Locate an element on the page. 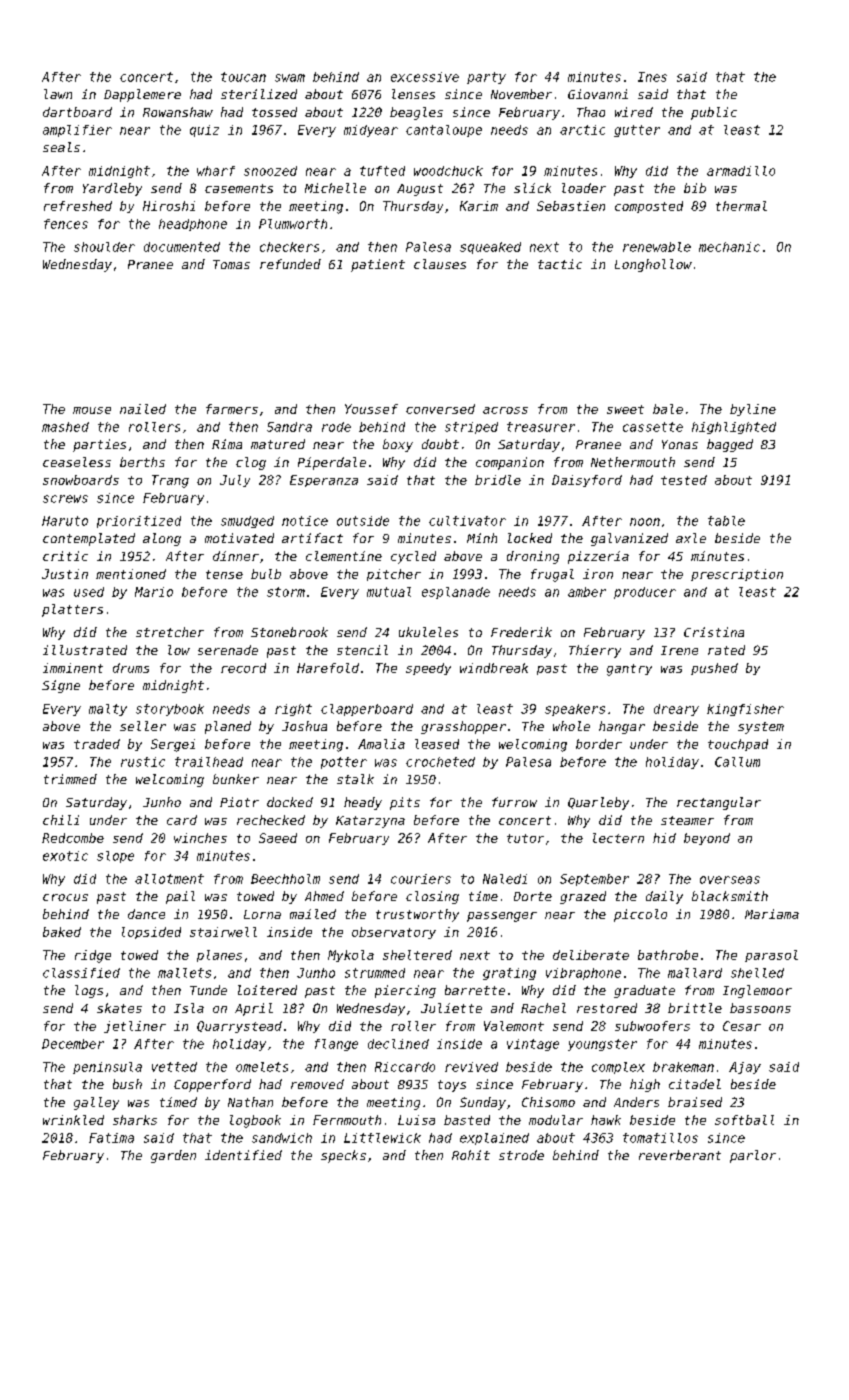  stalk is located at coordinates (355, 779).
